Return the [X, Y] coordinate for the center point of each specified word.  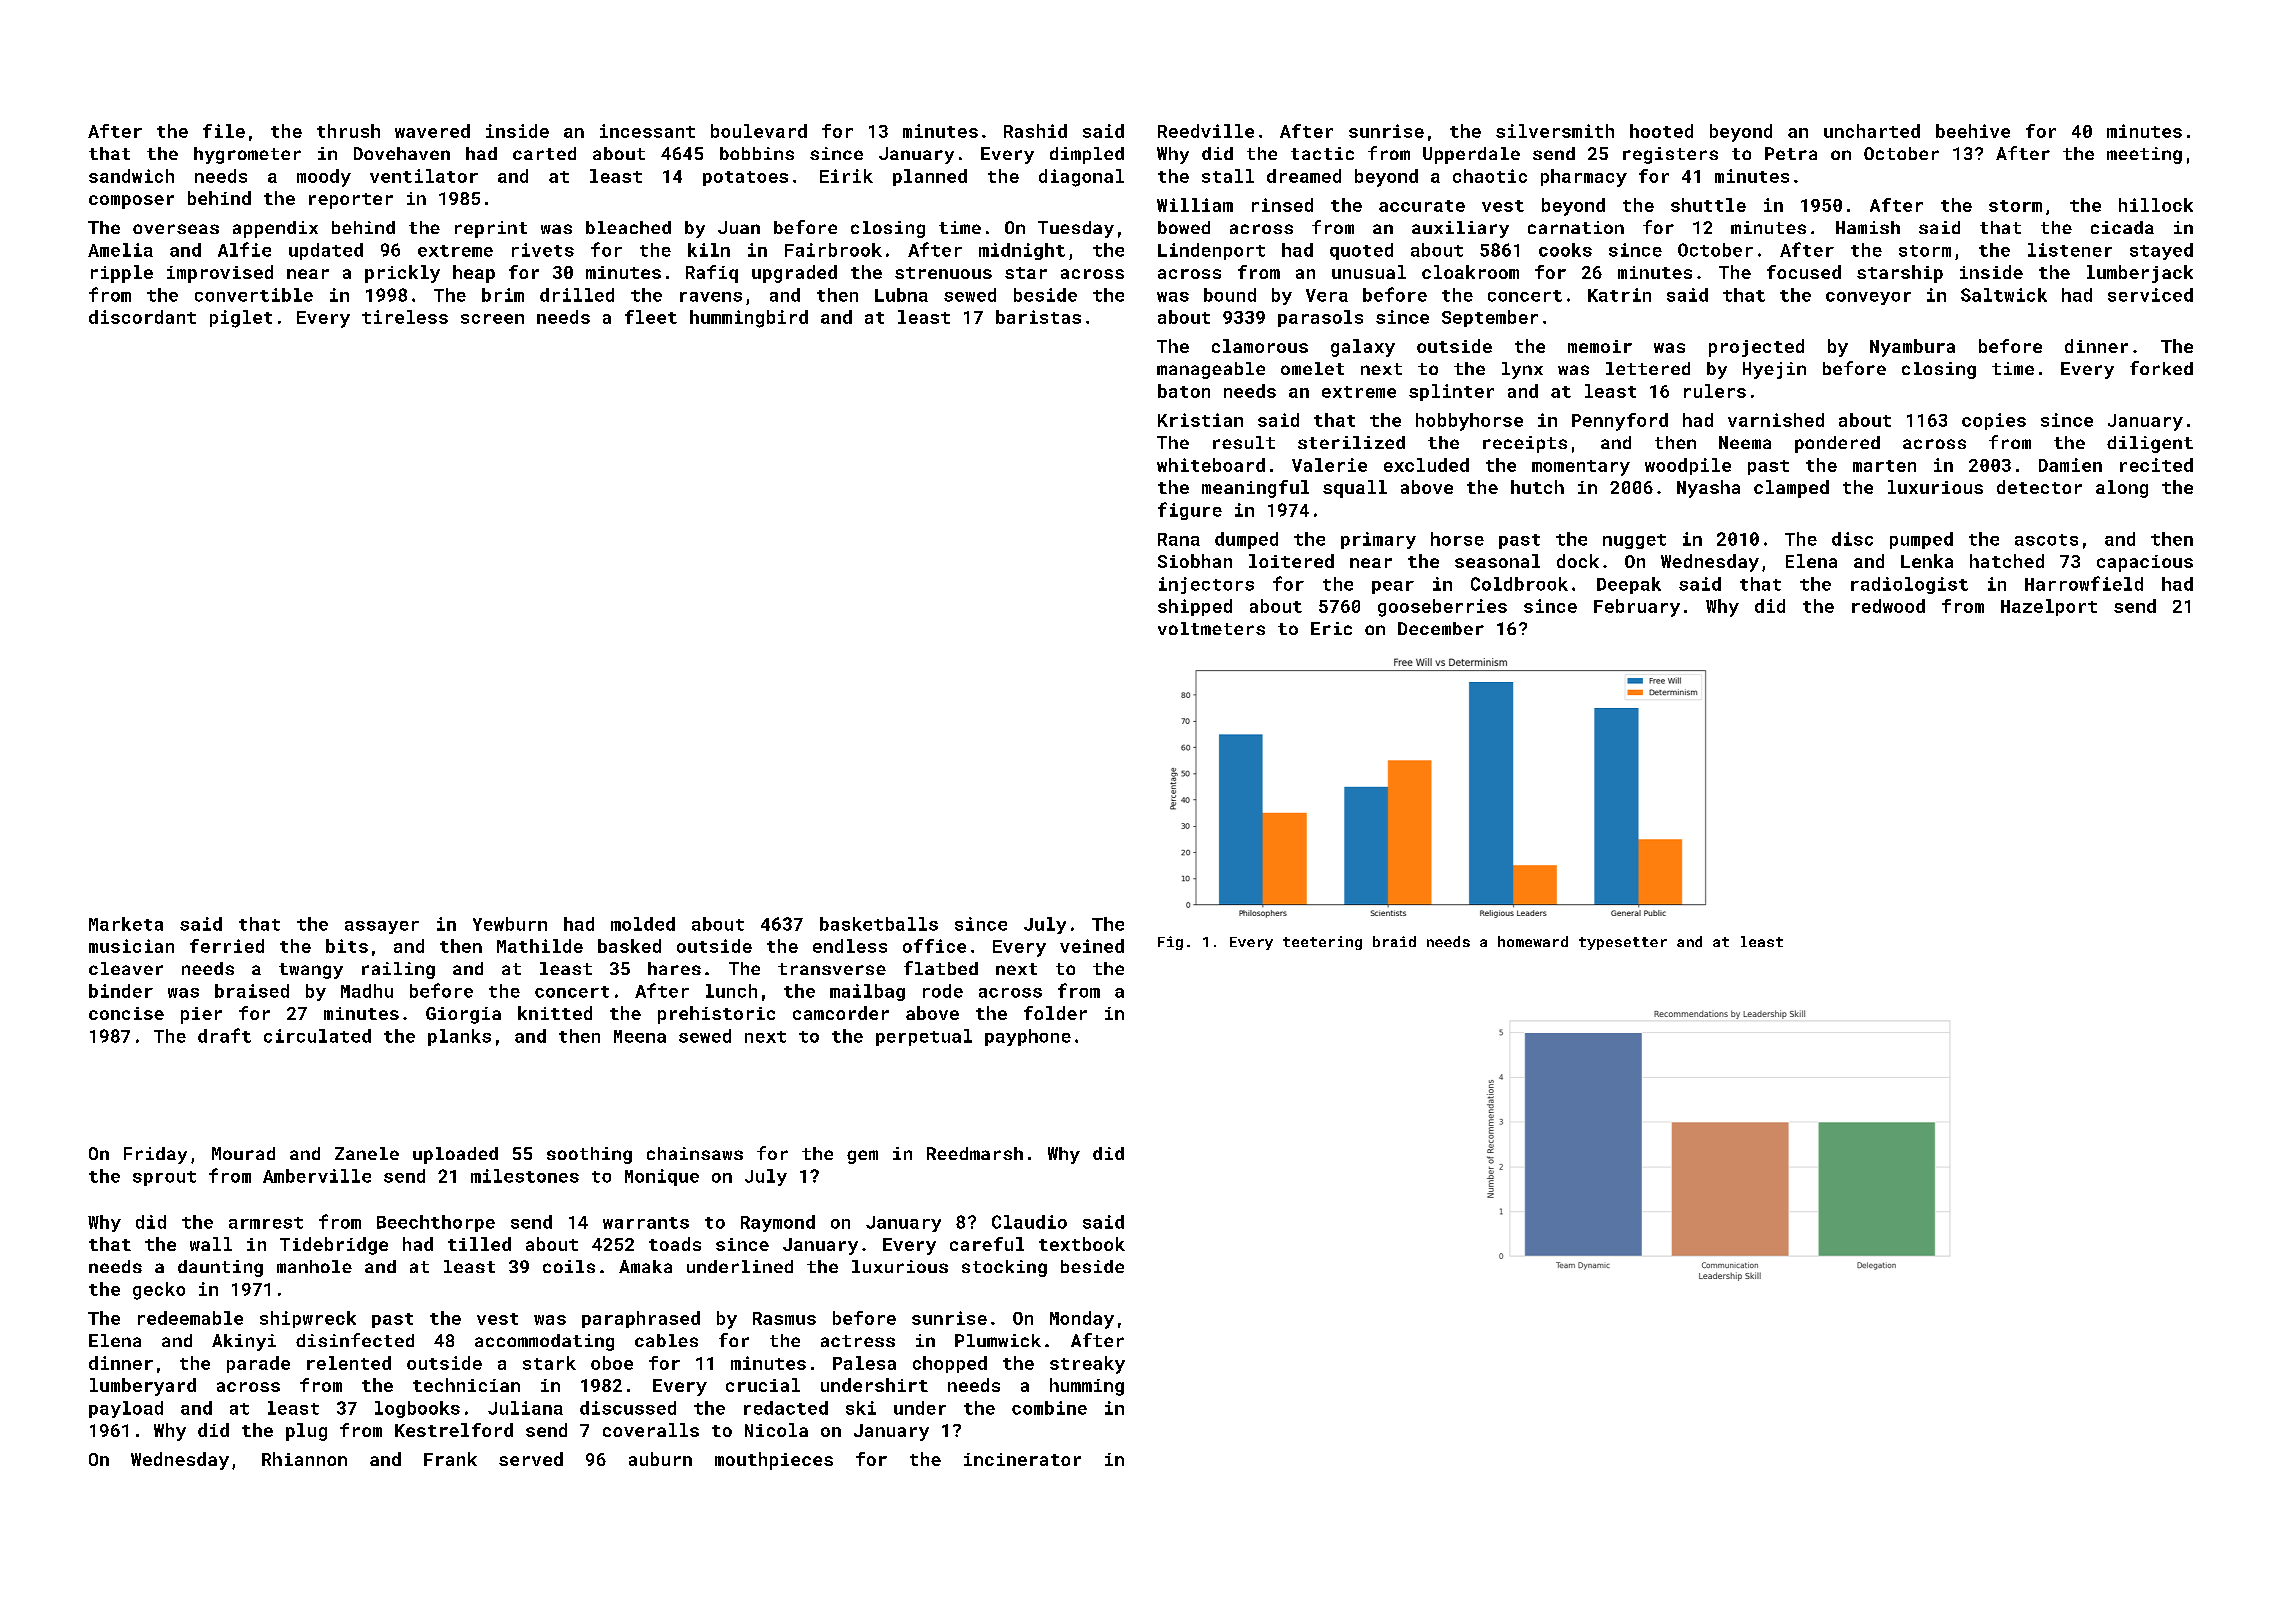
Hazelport [2049, 607]
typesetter [1623, 943]
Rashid [1035, 131]
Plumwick [998, 1340]
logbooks [417, 1409]
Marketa [126, 924]
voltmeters [1211, 628]
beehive [1973, 131]
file [224, 131]
